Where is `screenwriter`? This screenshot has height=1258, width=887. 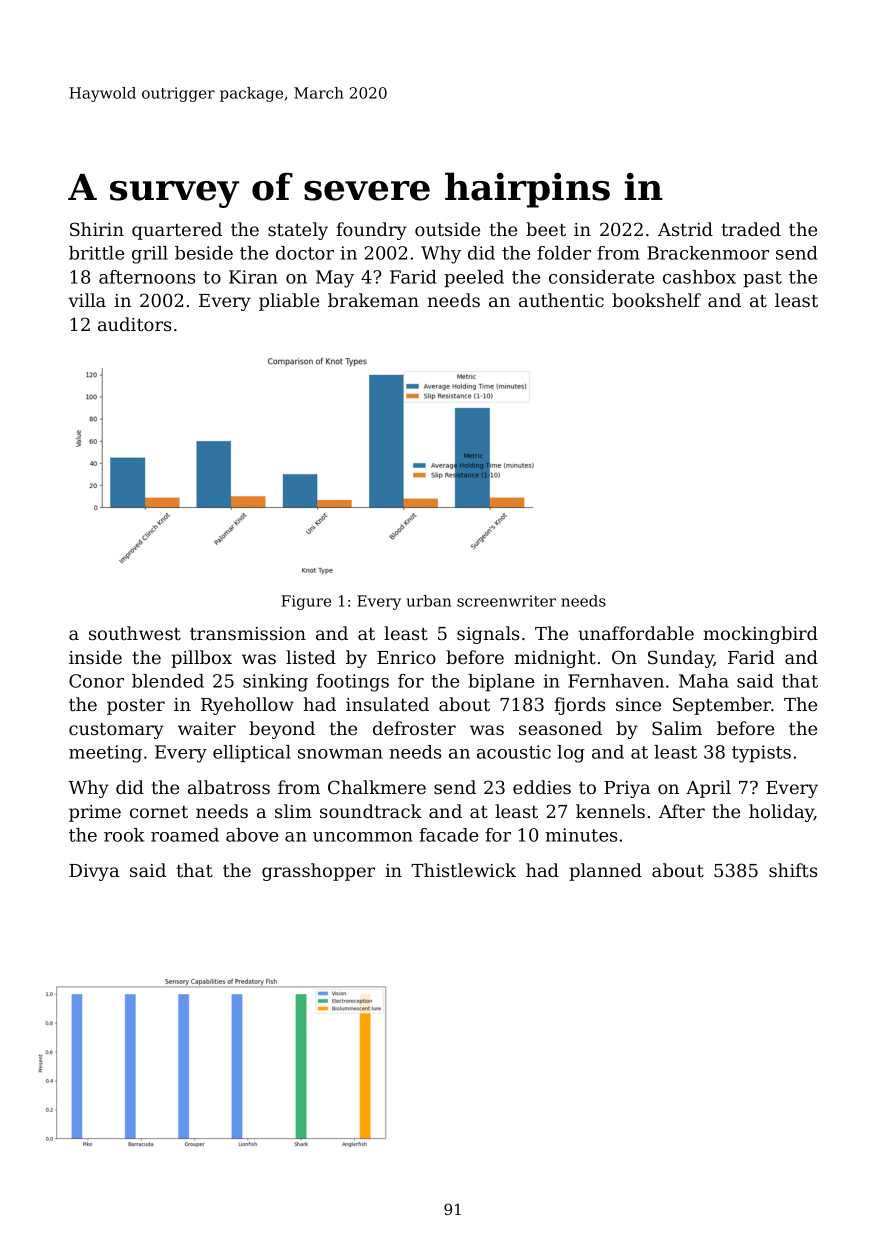 screenwriter is located at coordinates (506, 601).
